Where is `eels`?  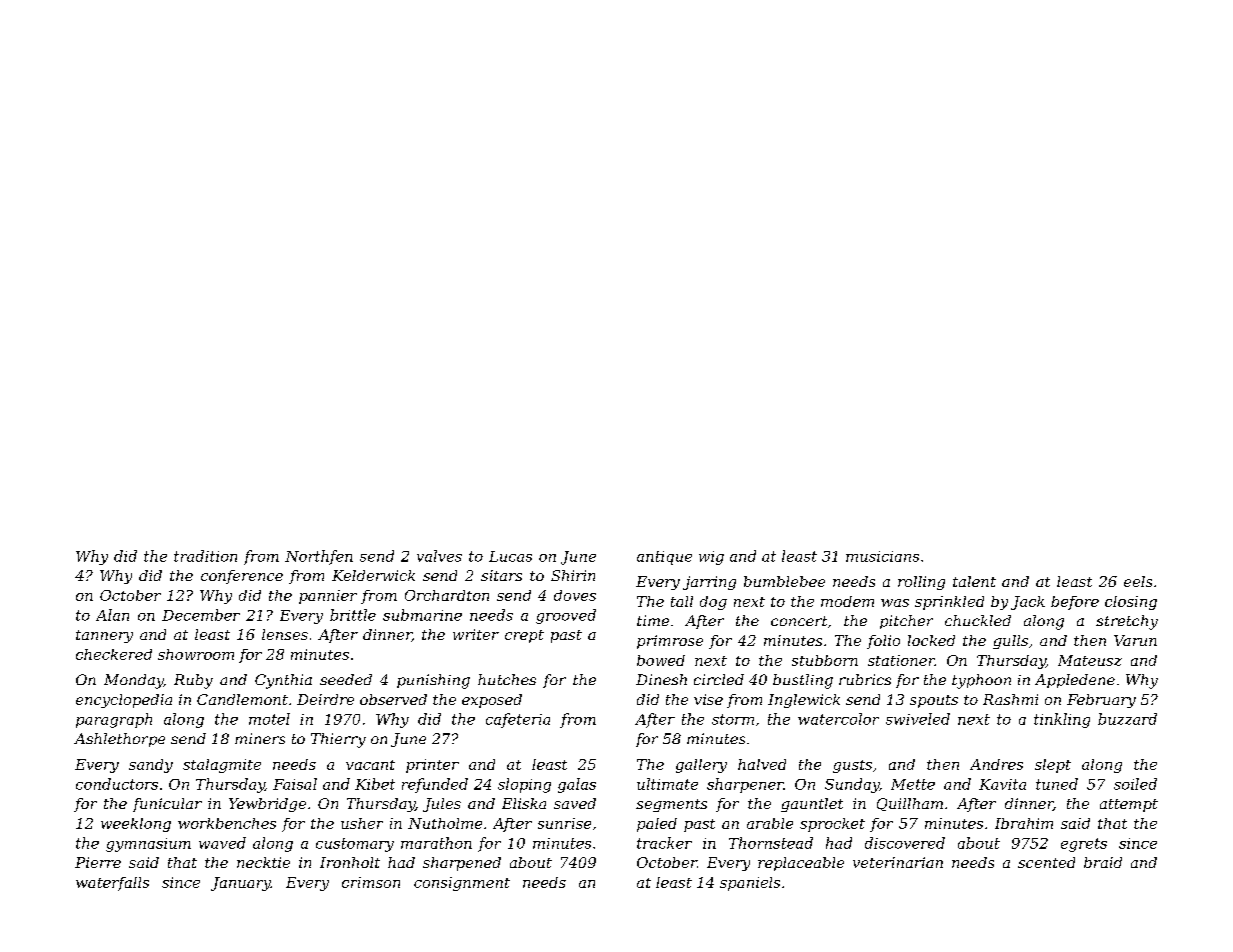 eels is located at coordinates (1138, 581).
